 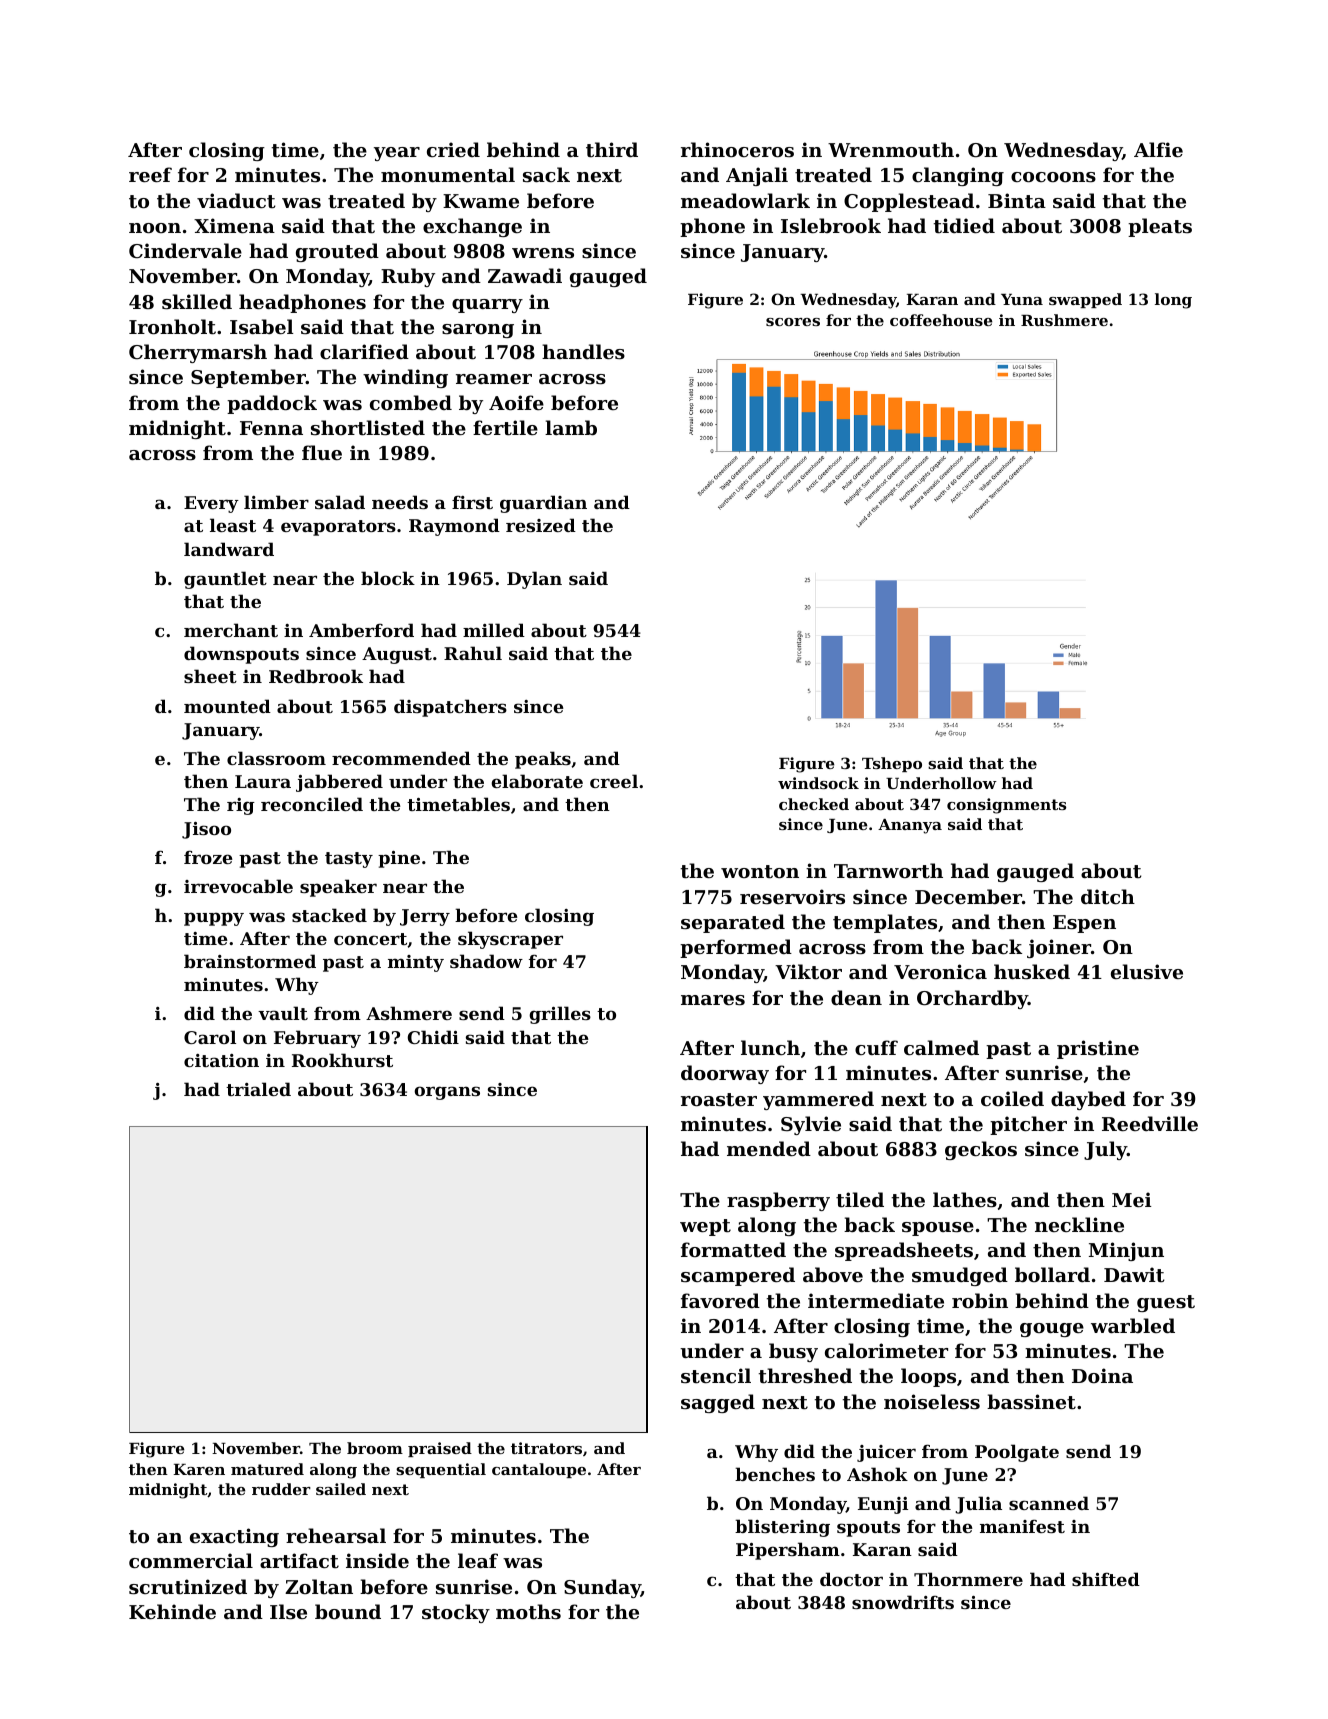 What do you see at coordinates (892, 764) in the document?
I see `Tshepo` at bounding box center [892, 764].
